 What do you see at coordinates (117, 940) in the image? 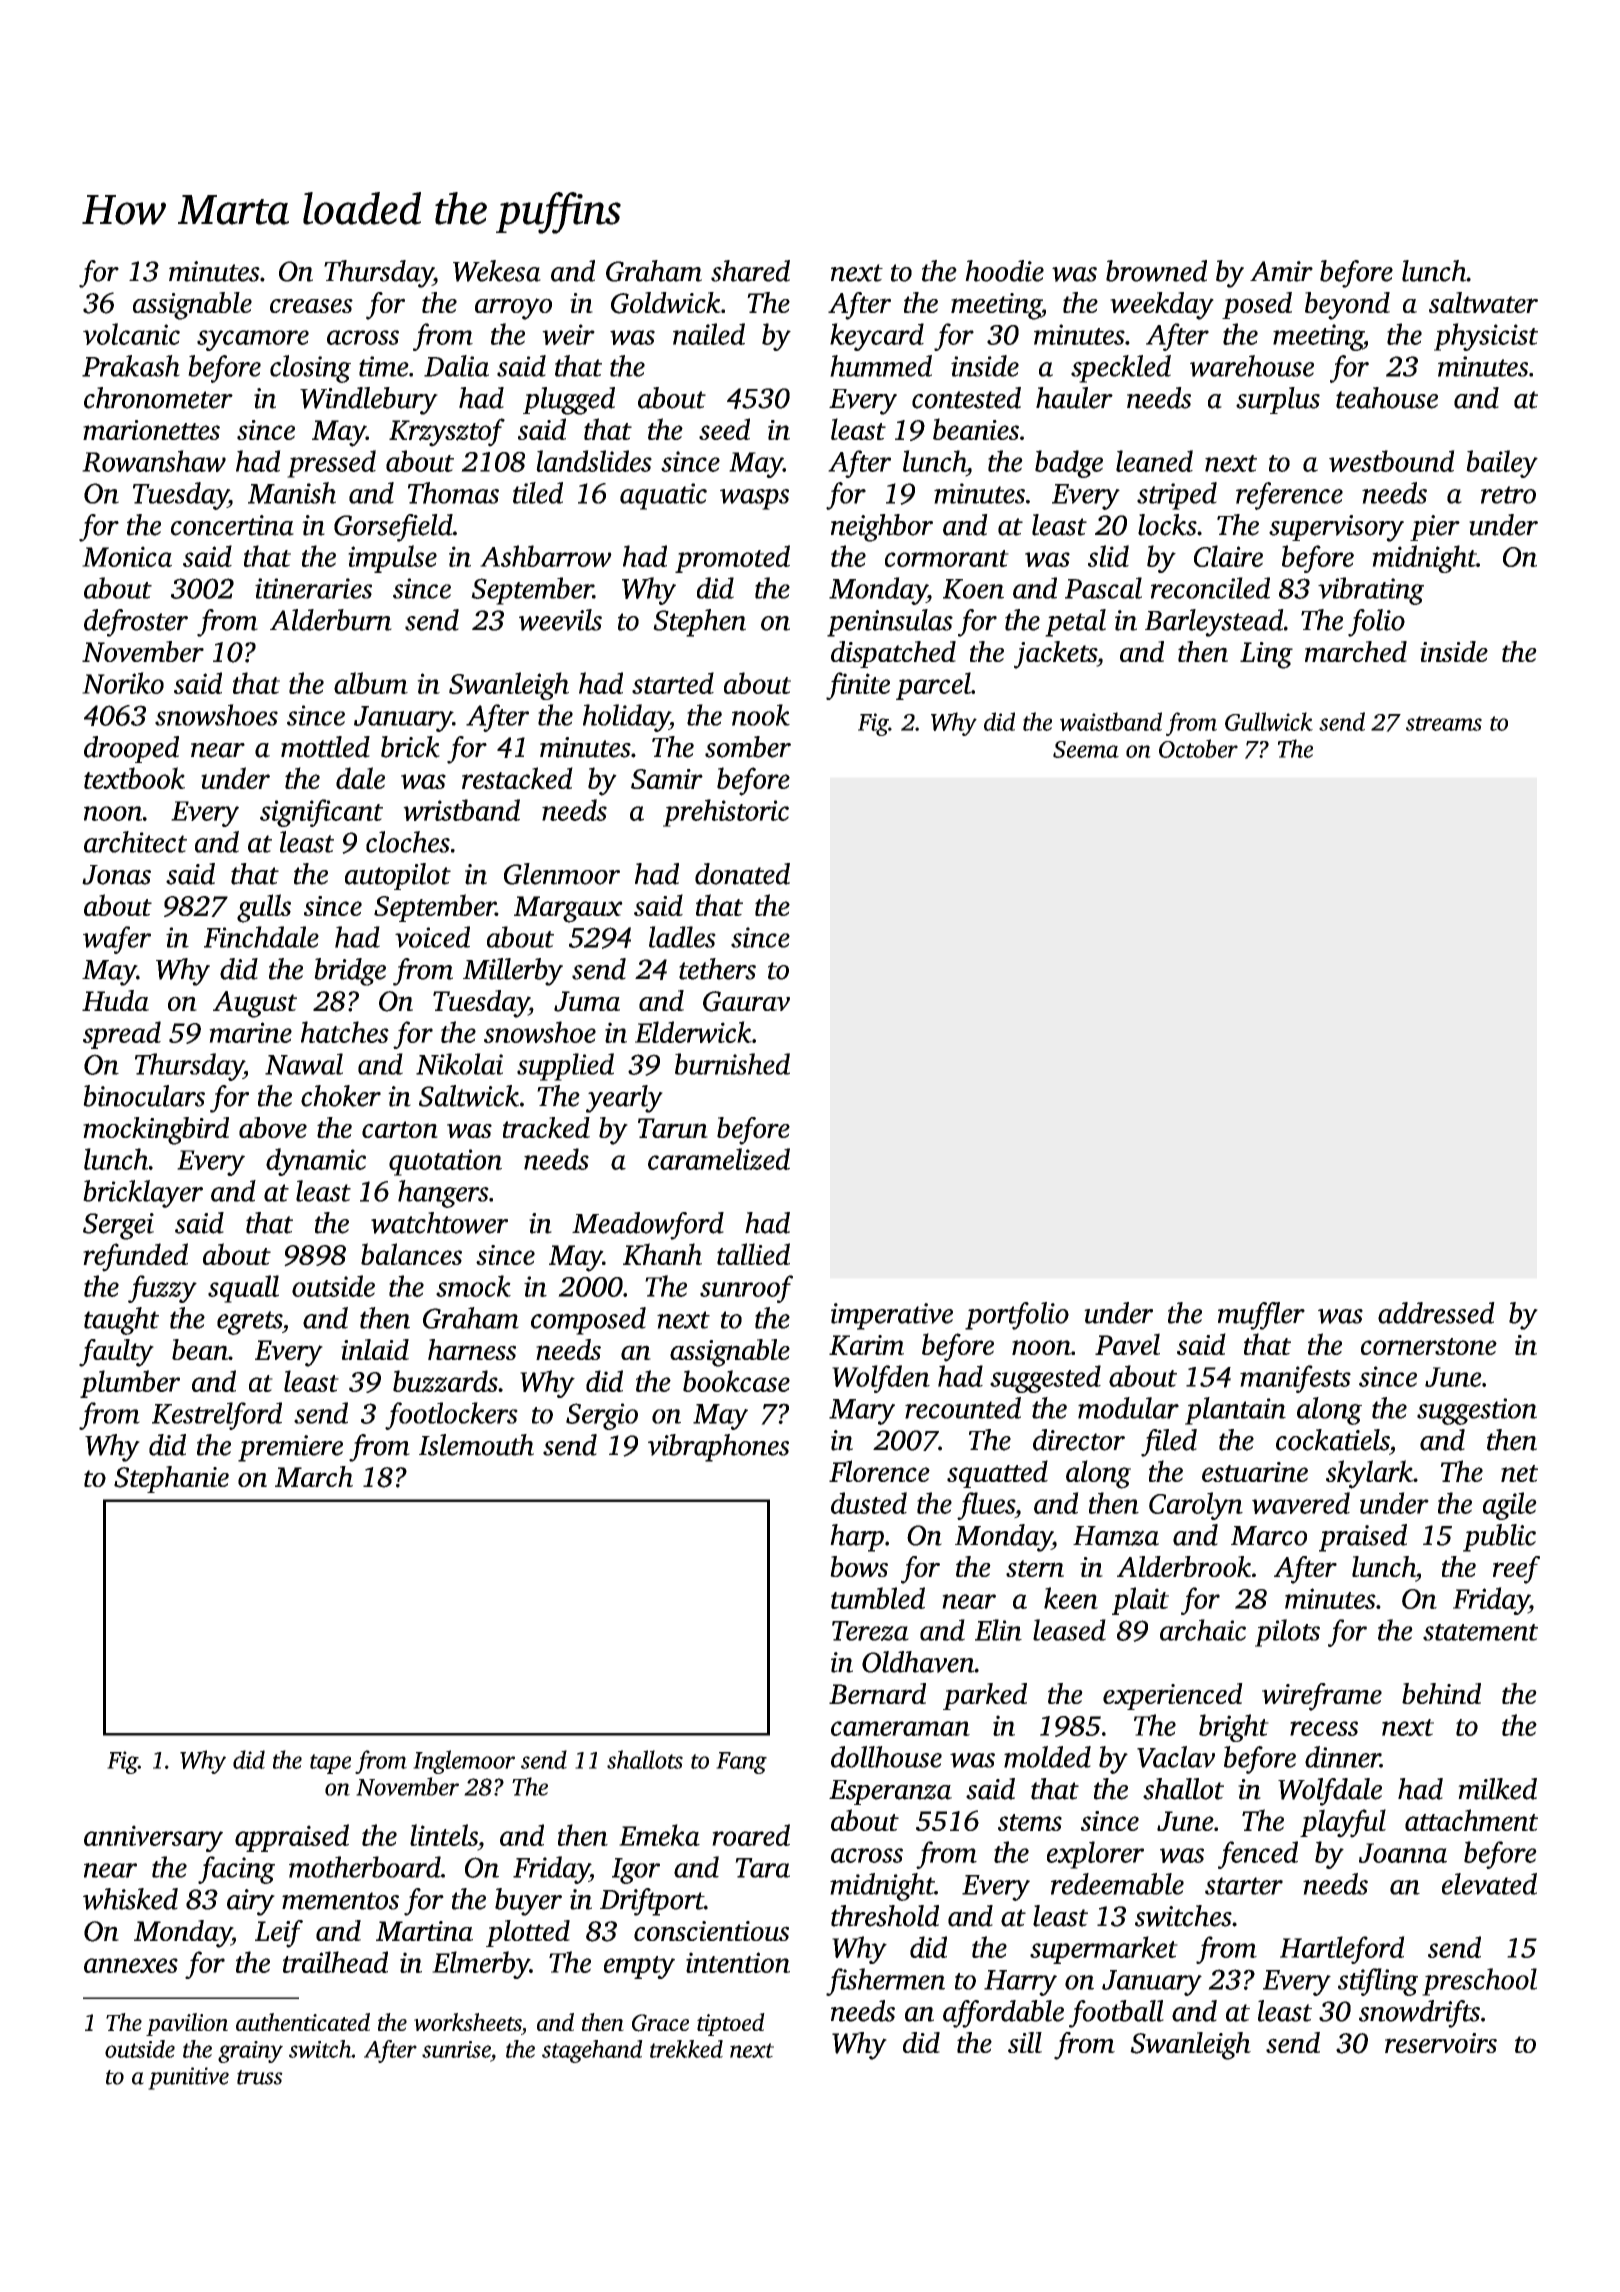
I see `wafer` at bounding box center [117, 940].
